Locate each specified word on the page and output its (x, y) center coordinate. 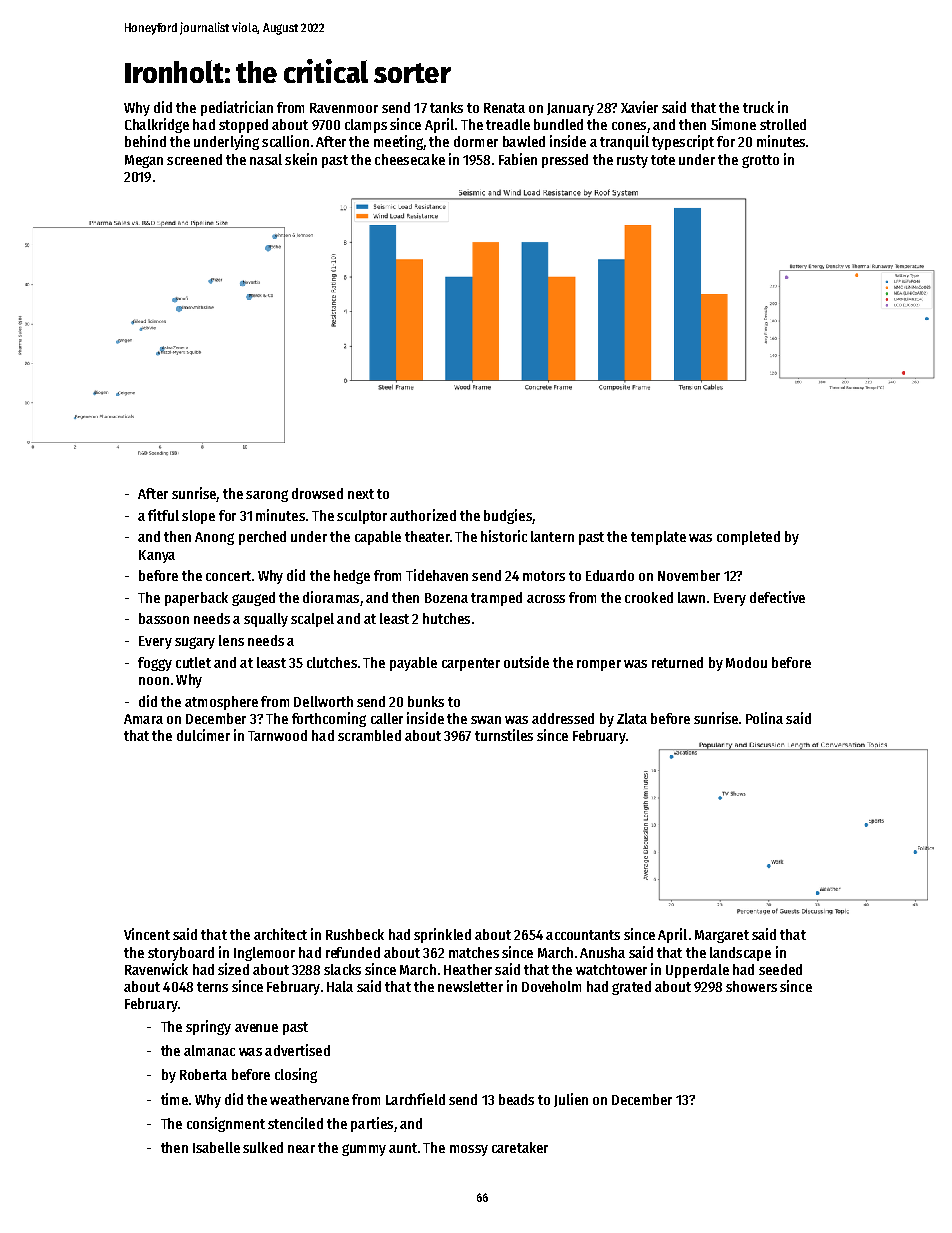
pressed (565, 161)
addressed (563, 718)
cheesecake (410, 159)
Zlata (632, 718)
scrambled (369, 735)
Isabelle (216, 1147)
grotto (760, 161)
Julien (571, 1100)
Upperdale (697, 971)
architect (280, 934)
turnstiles (504, 735)
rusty (632, 161)
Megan (144, 161)
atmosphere (221, 703)
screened (194, 159)
